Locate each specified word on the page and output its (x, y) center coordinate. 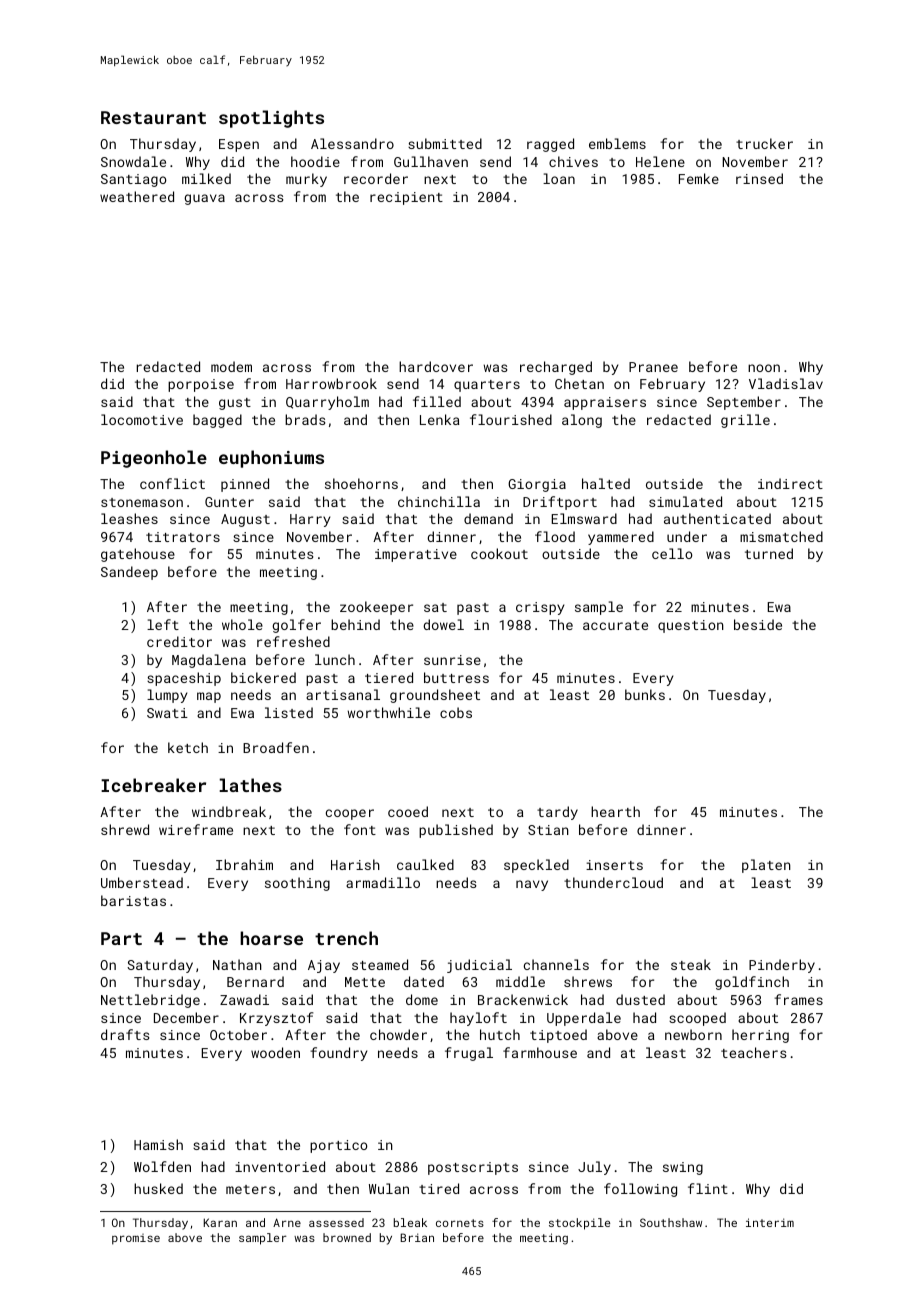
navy (532, 885)
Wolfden (162, 1166)
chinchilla (439, 501)
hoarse (271, 938)
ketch (188, 747)
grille (745, 421)
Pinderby (782, 966)
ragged (550, 145)
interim (770, 1222)
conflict (172, 483)
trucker (764, 143)
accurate (615, 625)
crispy (540, 608)
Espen (239, 145)
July (594, 1168)
